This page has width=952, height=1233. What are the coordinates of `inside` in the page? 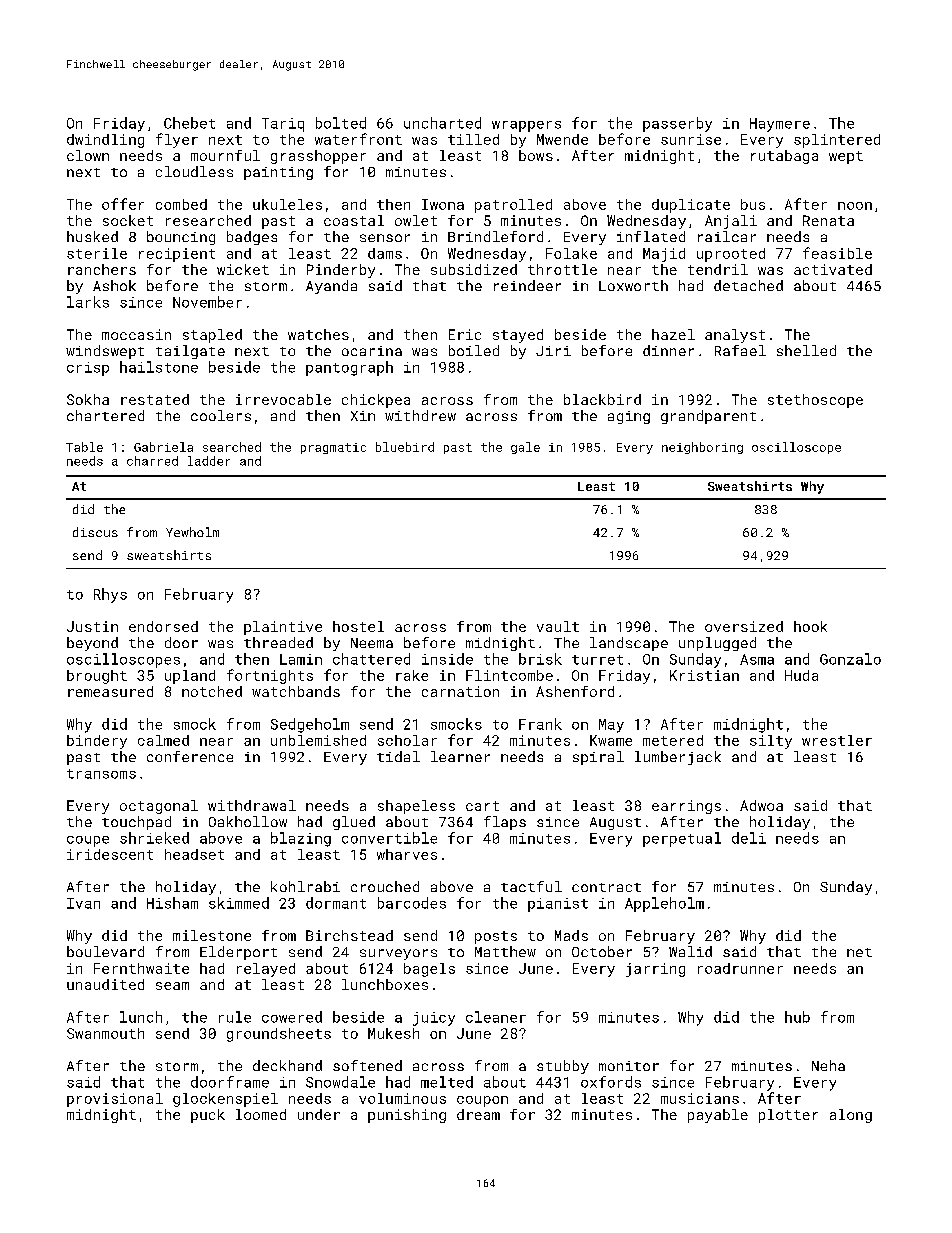 It's located at (447, 659).
